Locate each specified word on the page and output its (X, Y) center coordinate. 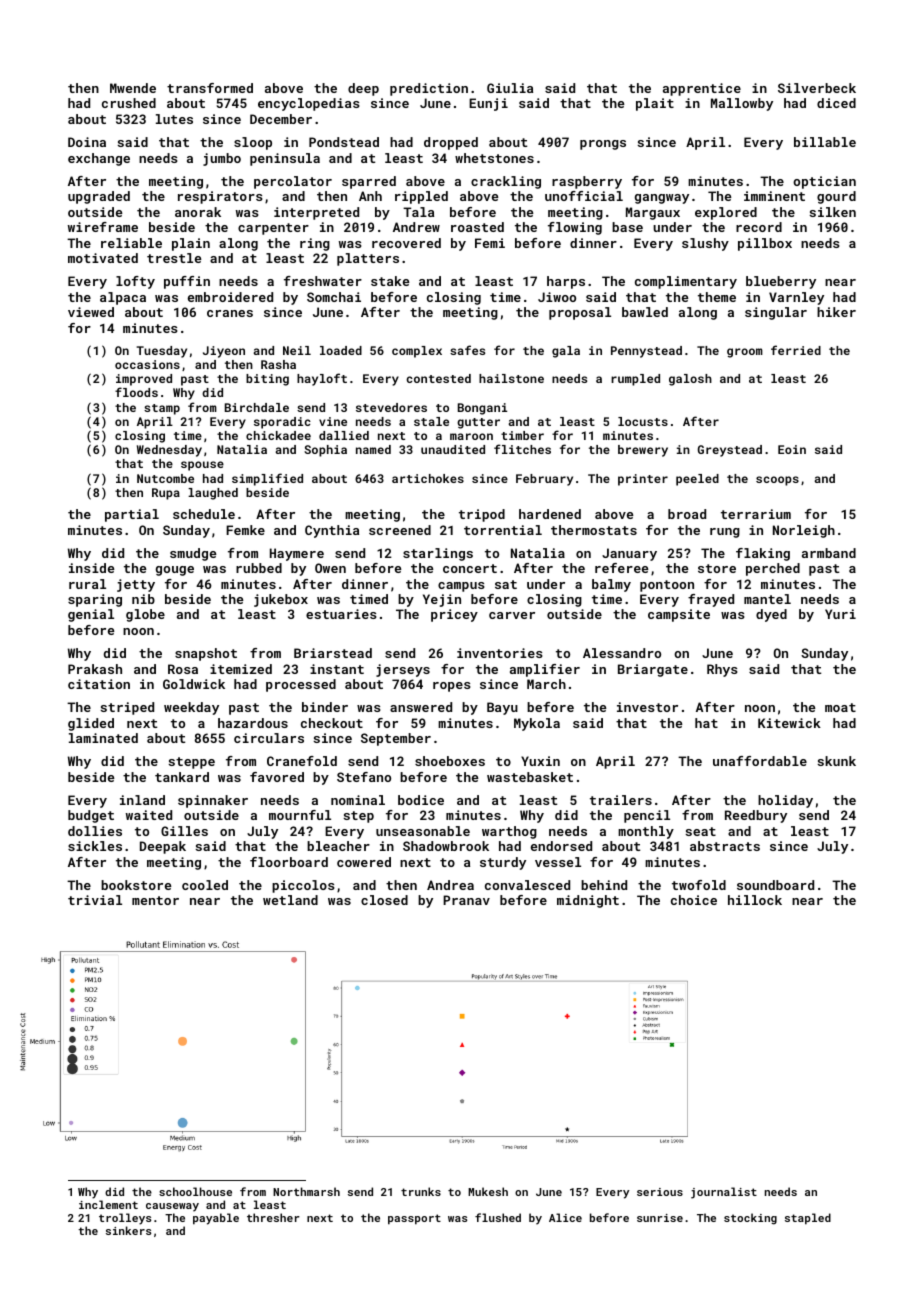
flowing (575, 228)
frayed (711, 600)
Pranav (466, 900)
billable (825, 142)
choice (694, 900)
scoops (777, 481)
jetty (136, 585)
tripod (482, 515)
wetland (290, 900)
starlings (438, 554)
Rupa (166, 494)
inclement (108, 1204)
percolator (293, 182)
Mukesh (488, 1191)
